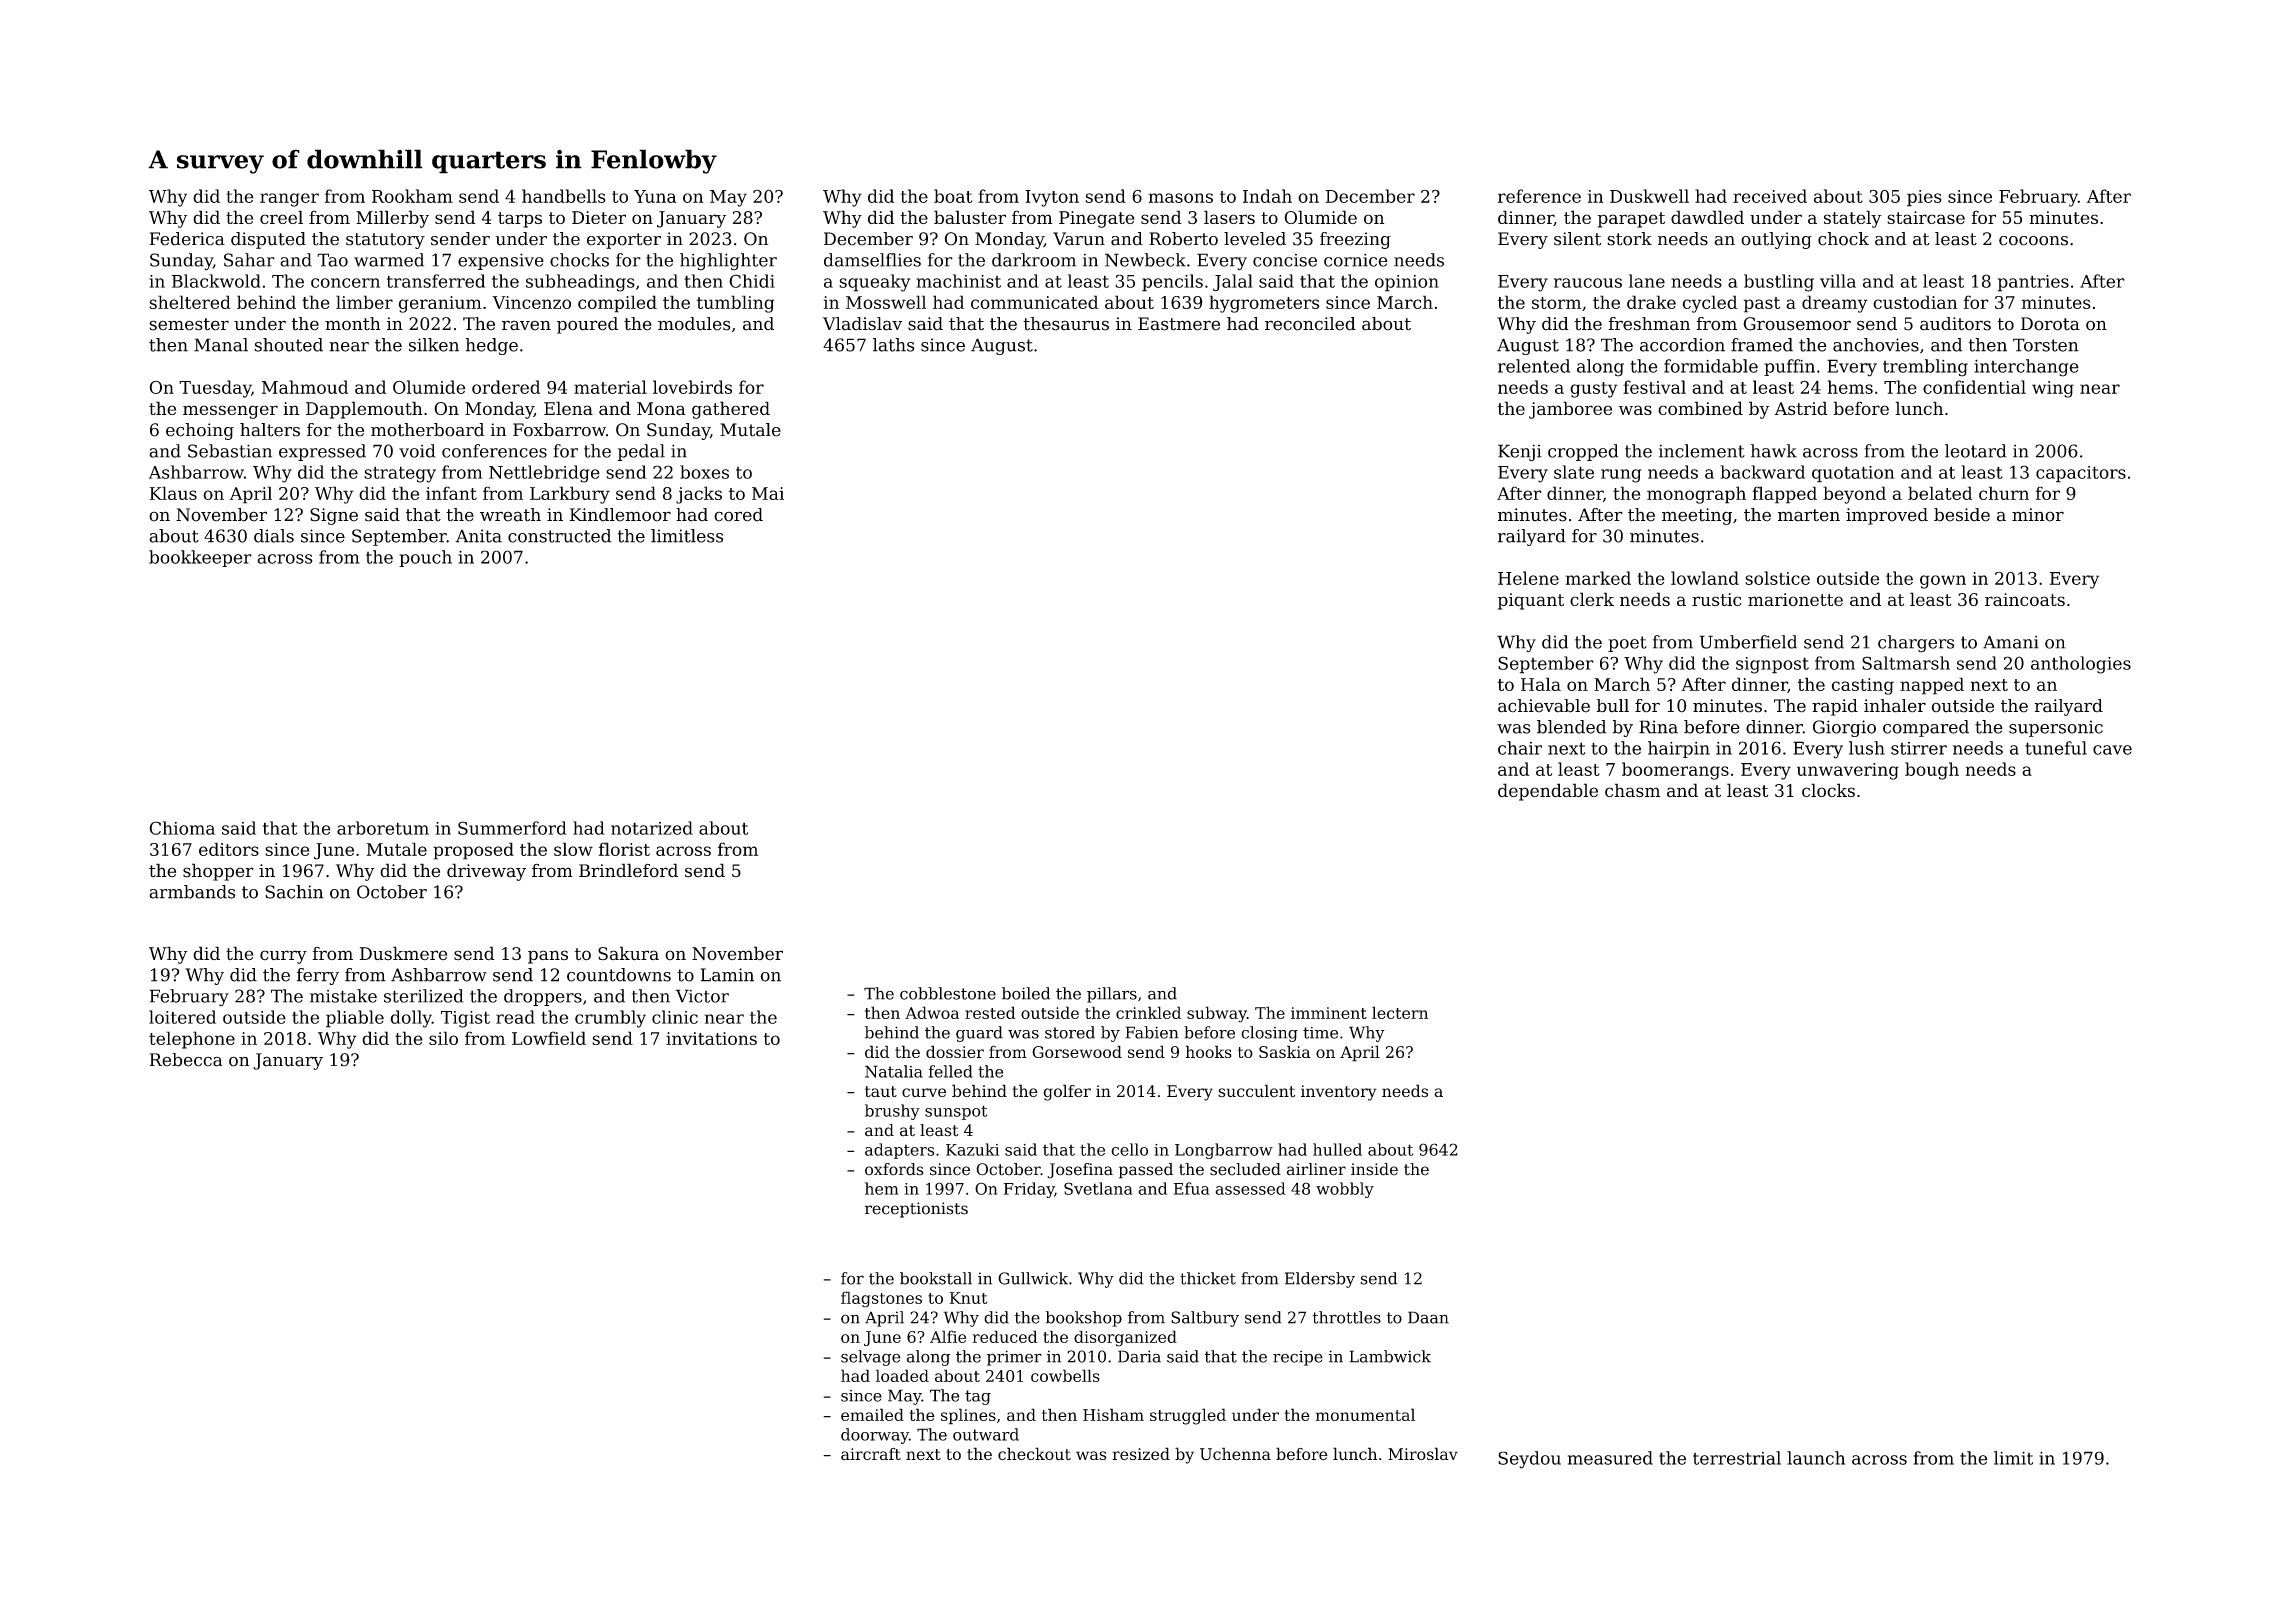 This screenshot has height=1614, width=2282. What do you see at coordinates (2046, 345) in the screenshot?
I see `Torsten` at bounding box center [2046, 345].
